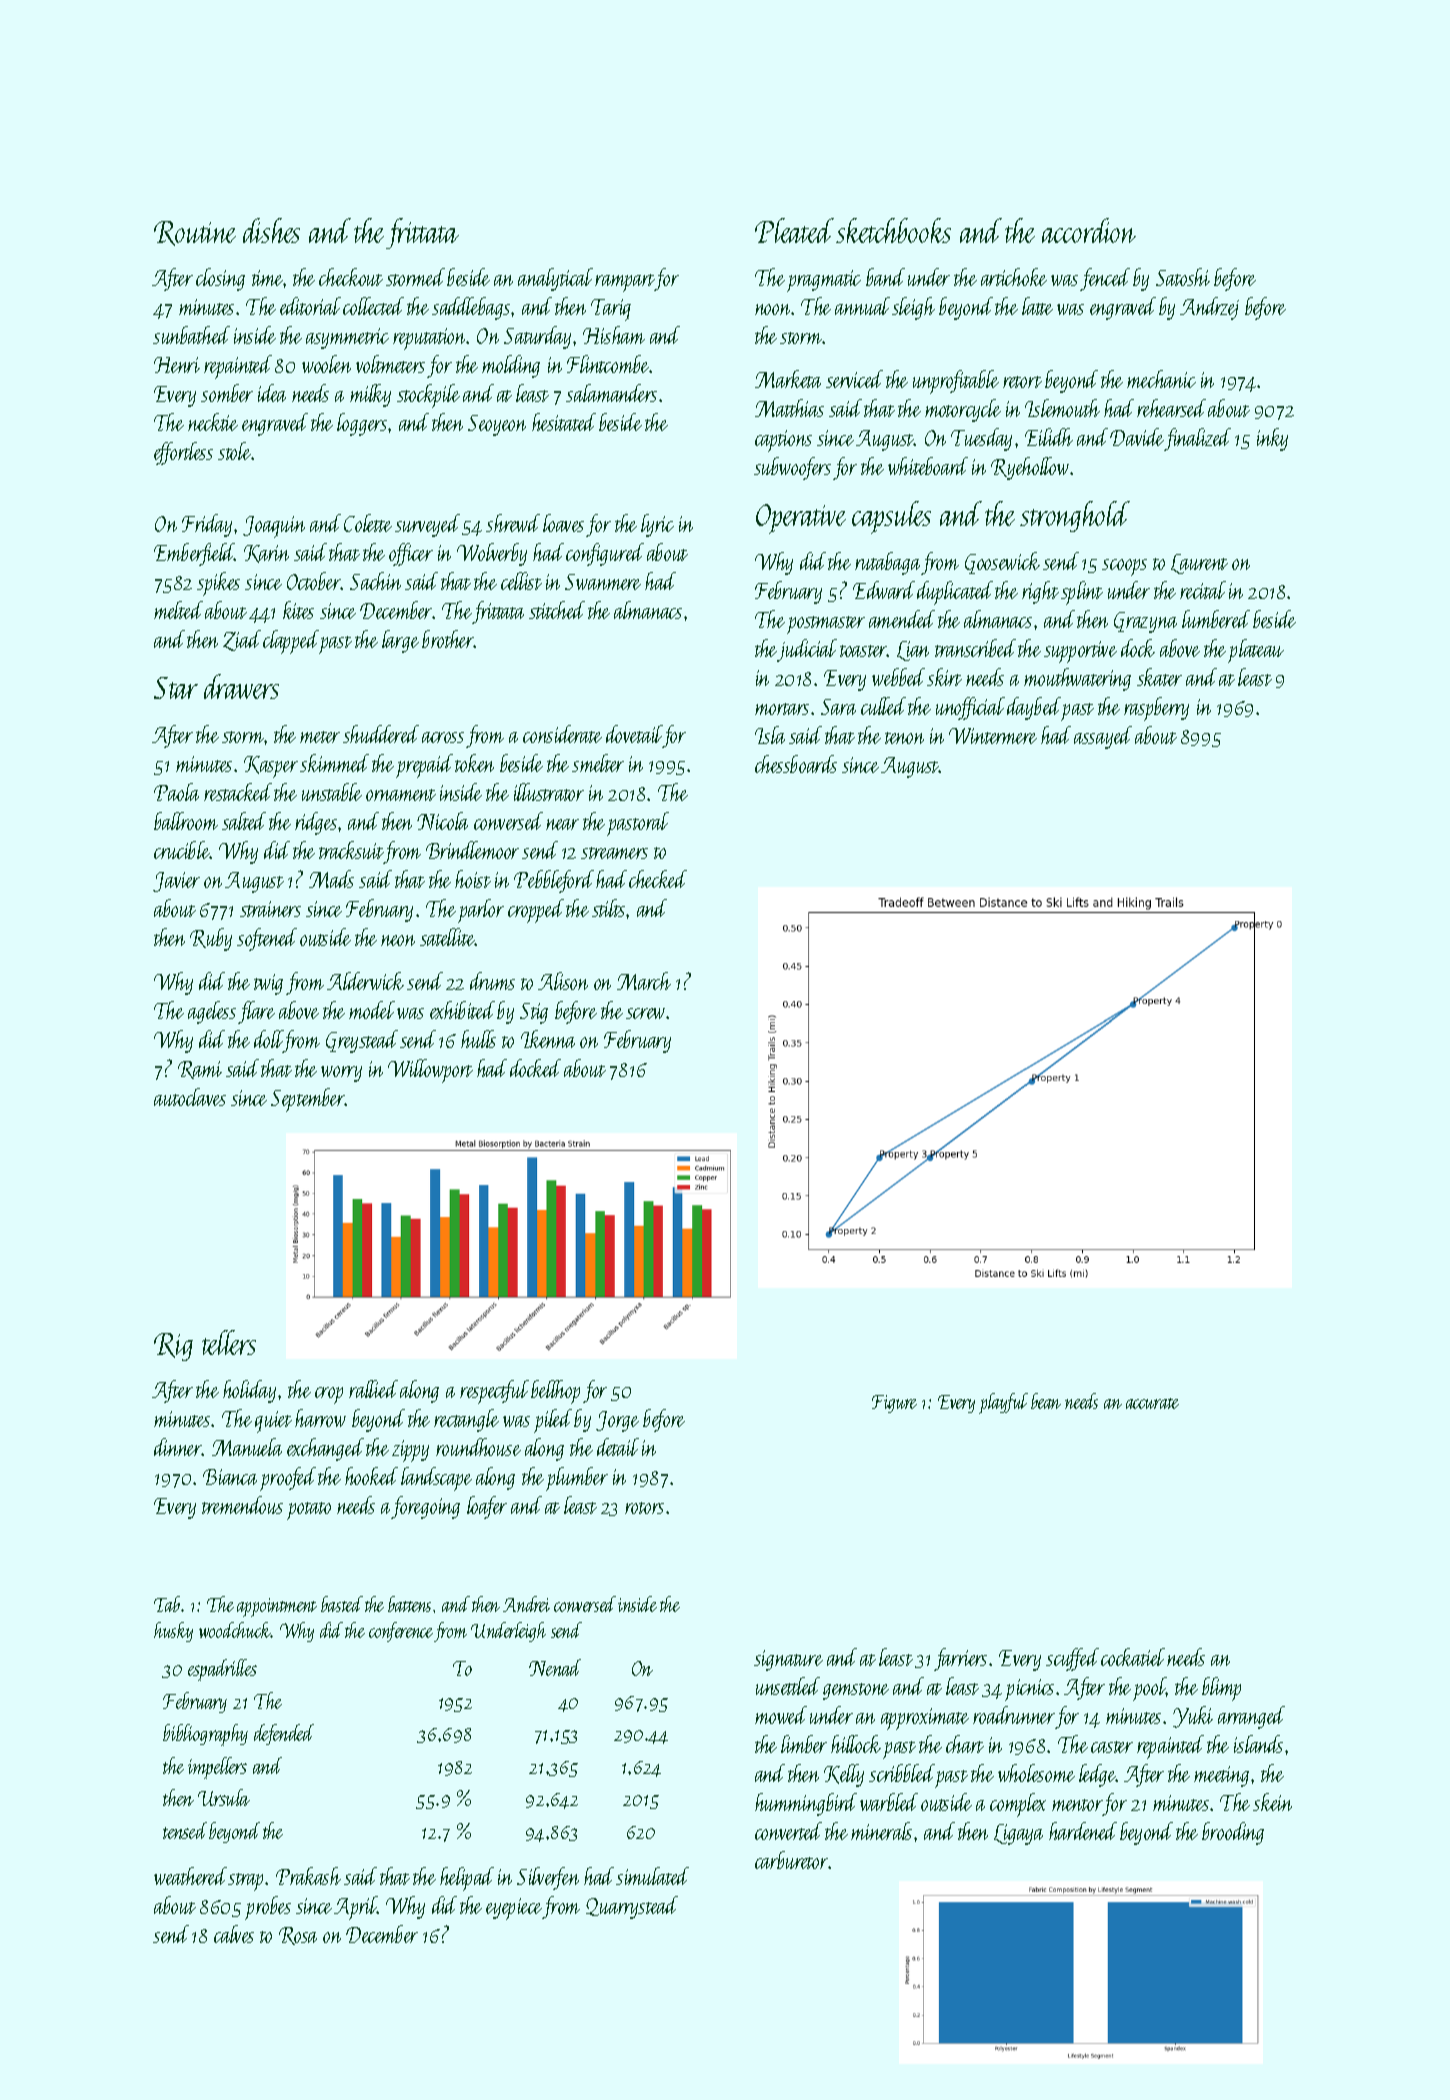 Image resolution: width=1450 pixels, height=2100 pixels. Describe the element at coordinates (191, 335) in the screenshot. I see `sunbathed` at that location.
